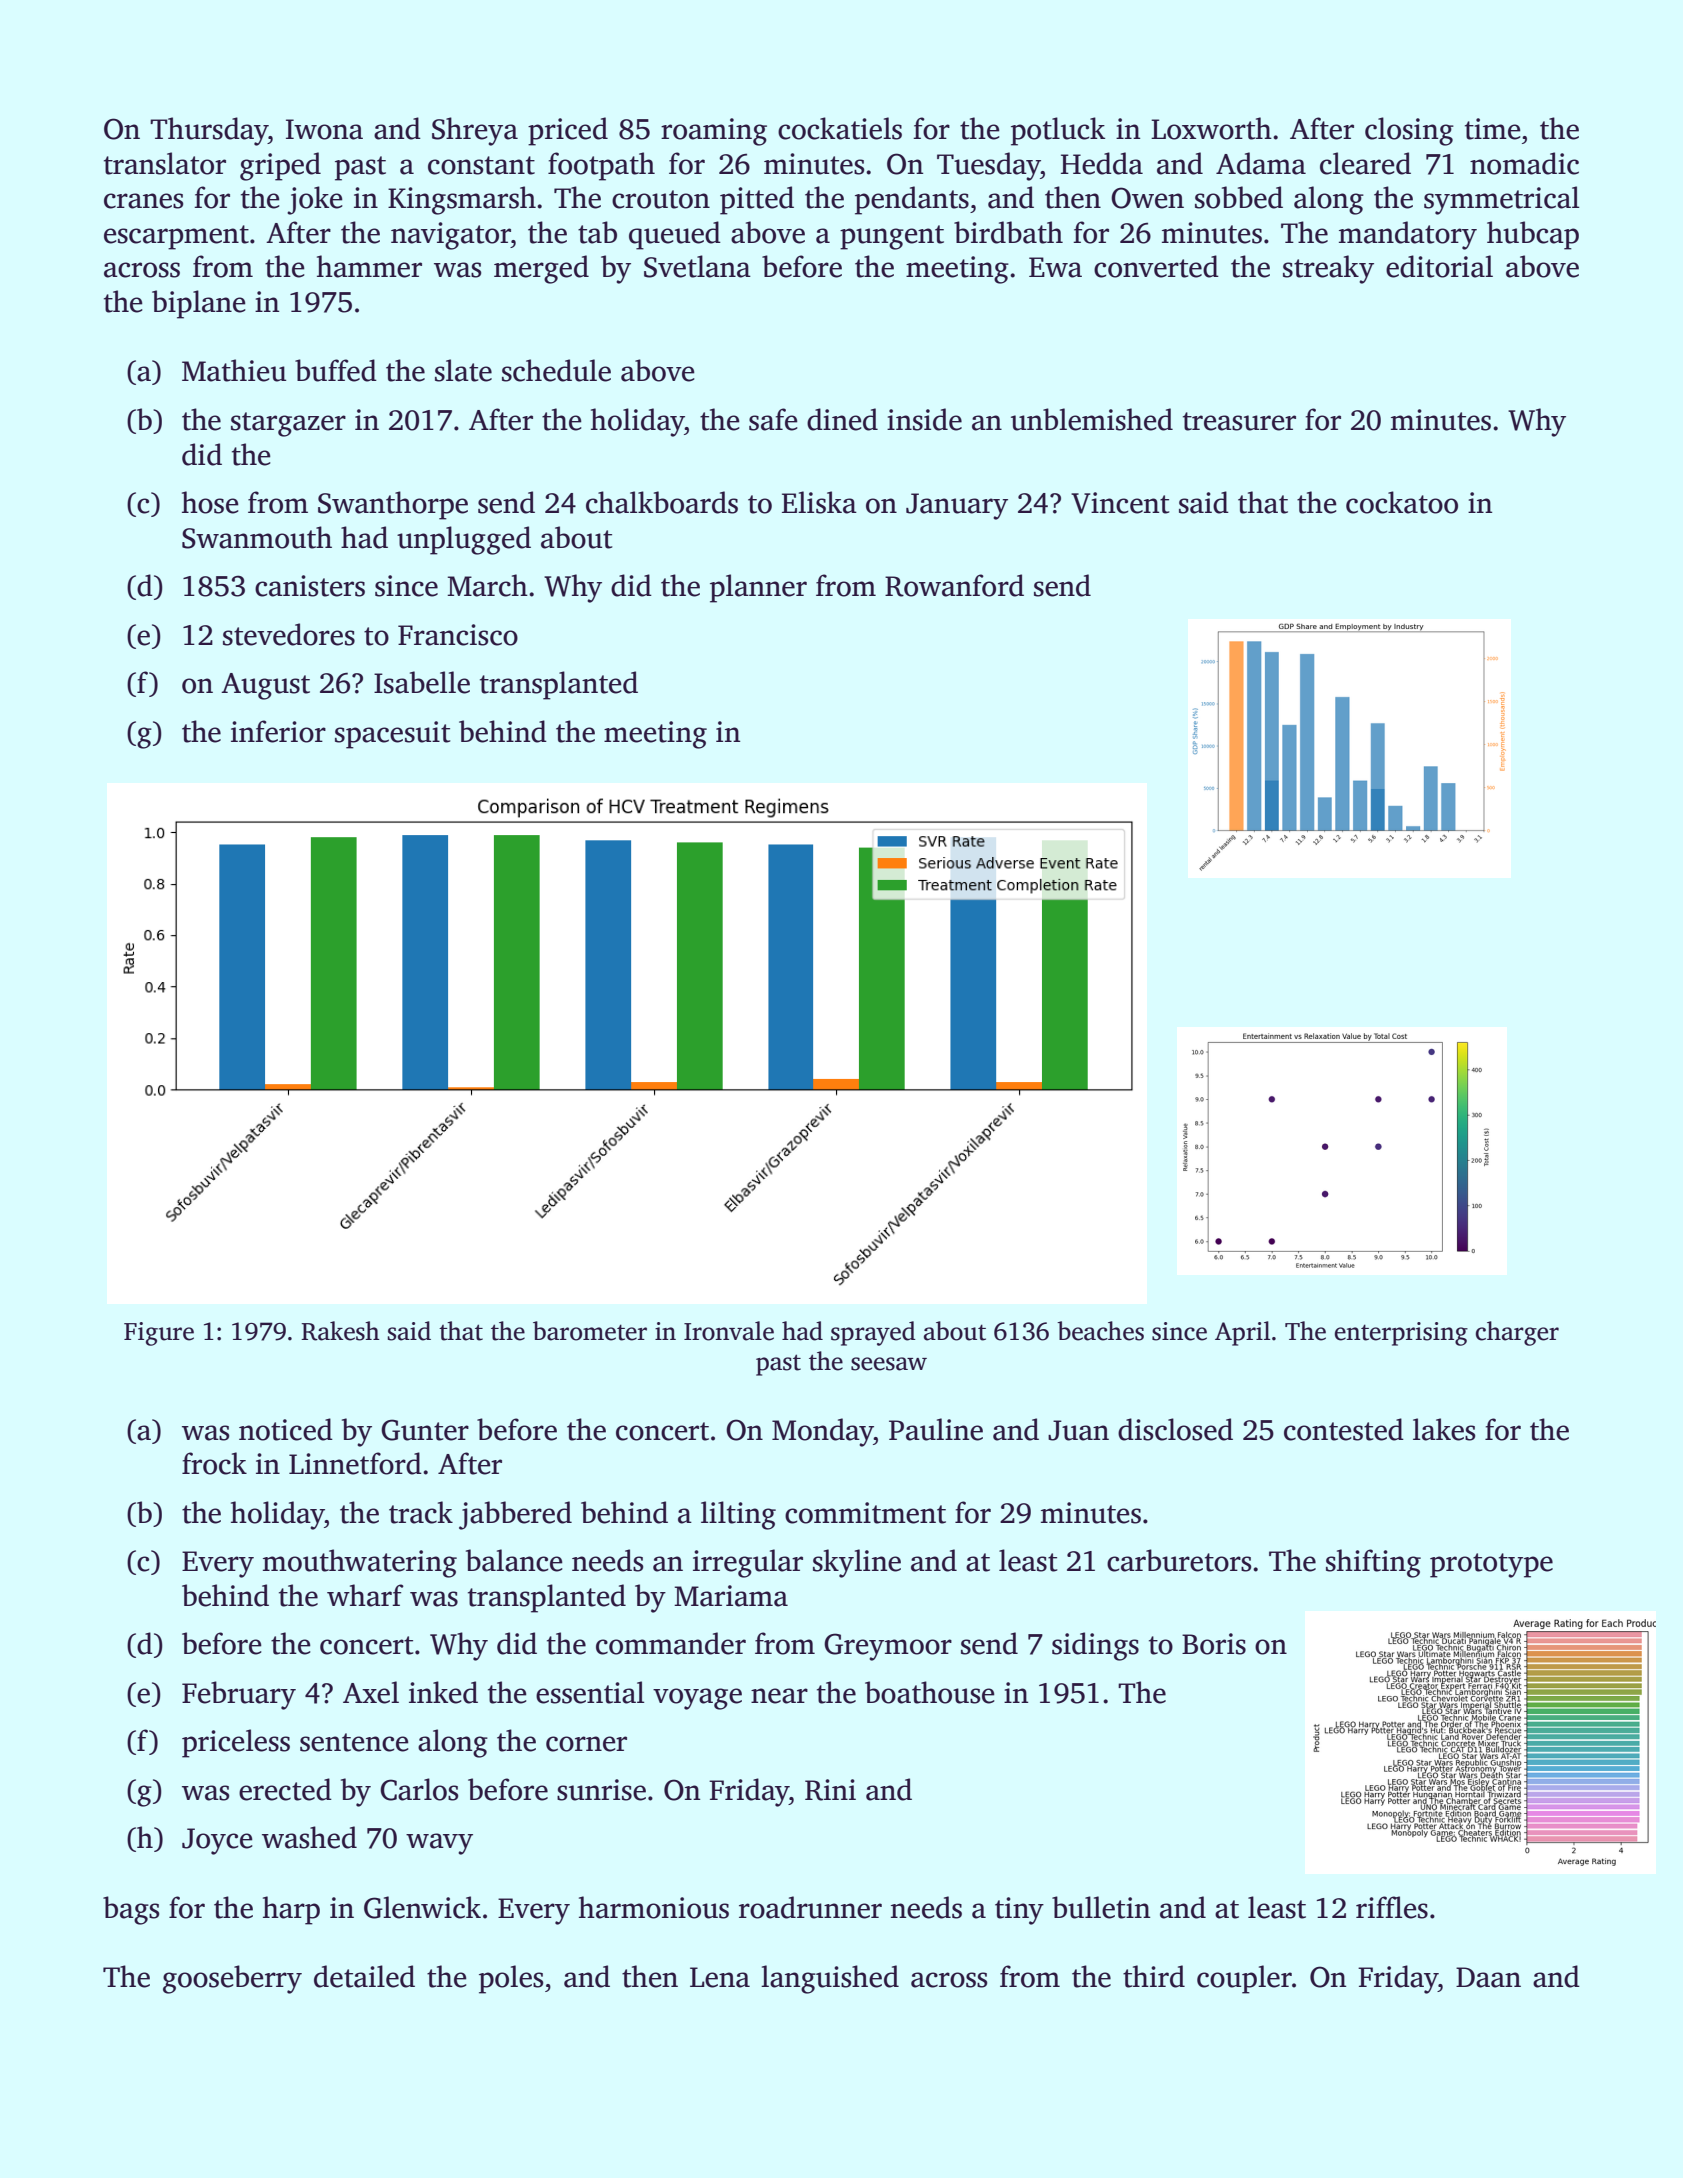  What do you see at coordinates (340, 1331) in the page?
I see `Rakesh` at bounding box center [340, 1331].
